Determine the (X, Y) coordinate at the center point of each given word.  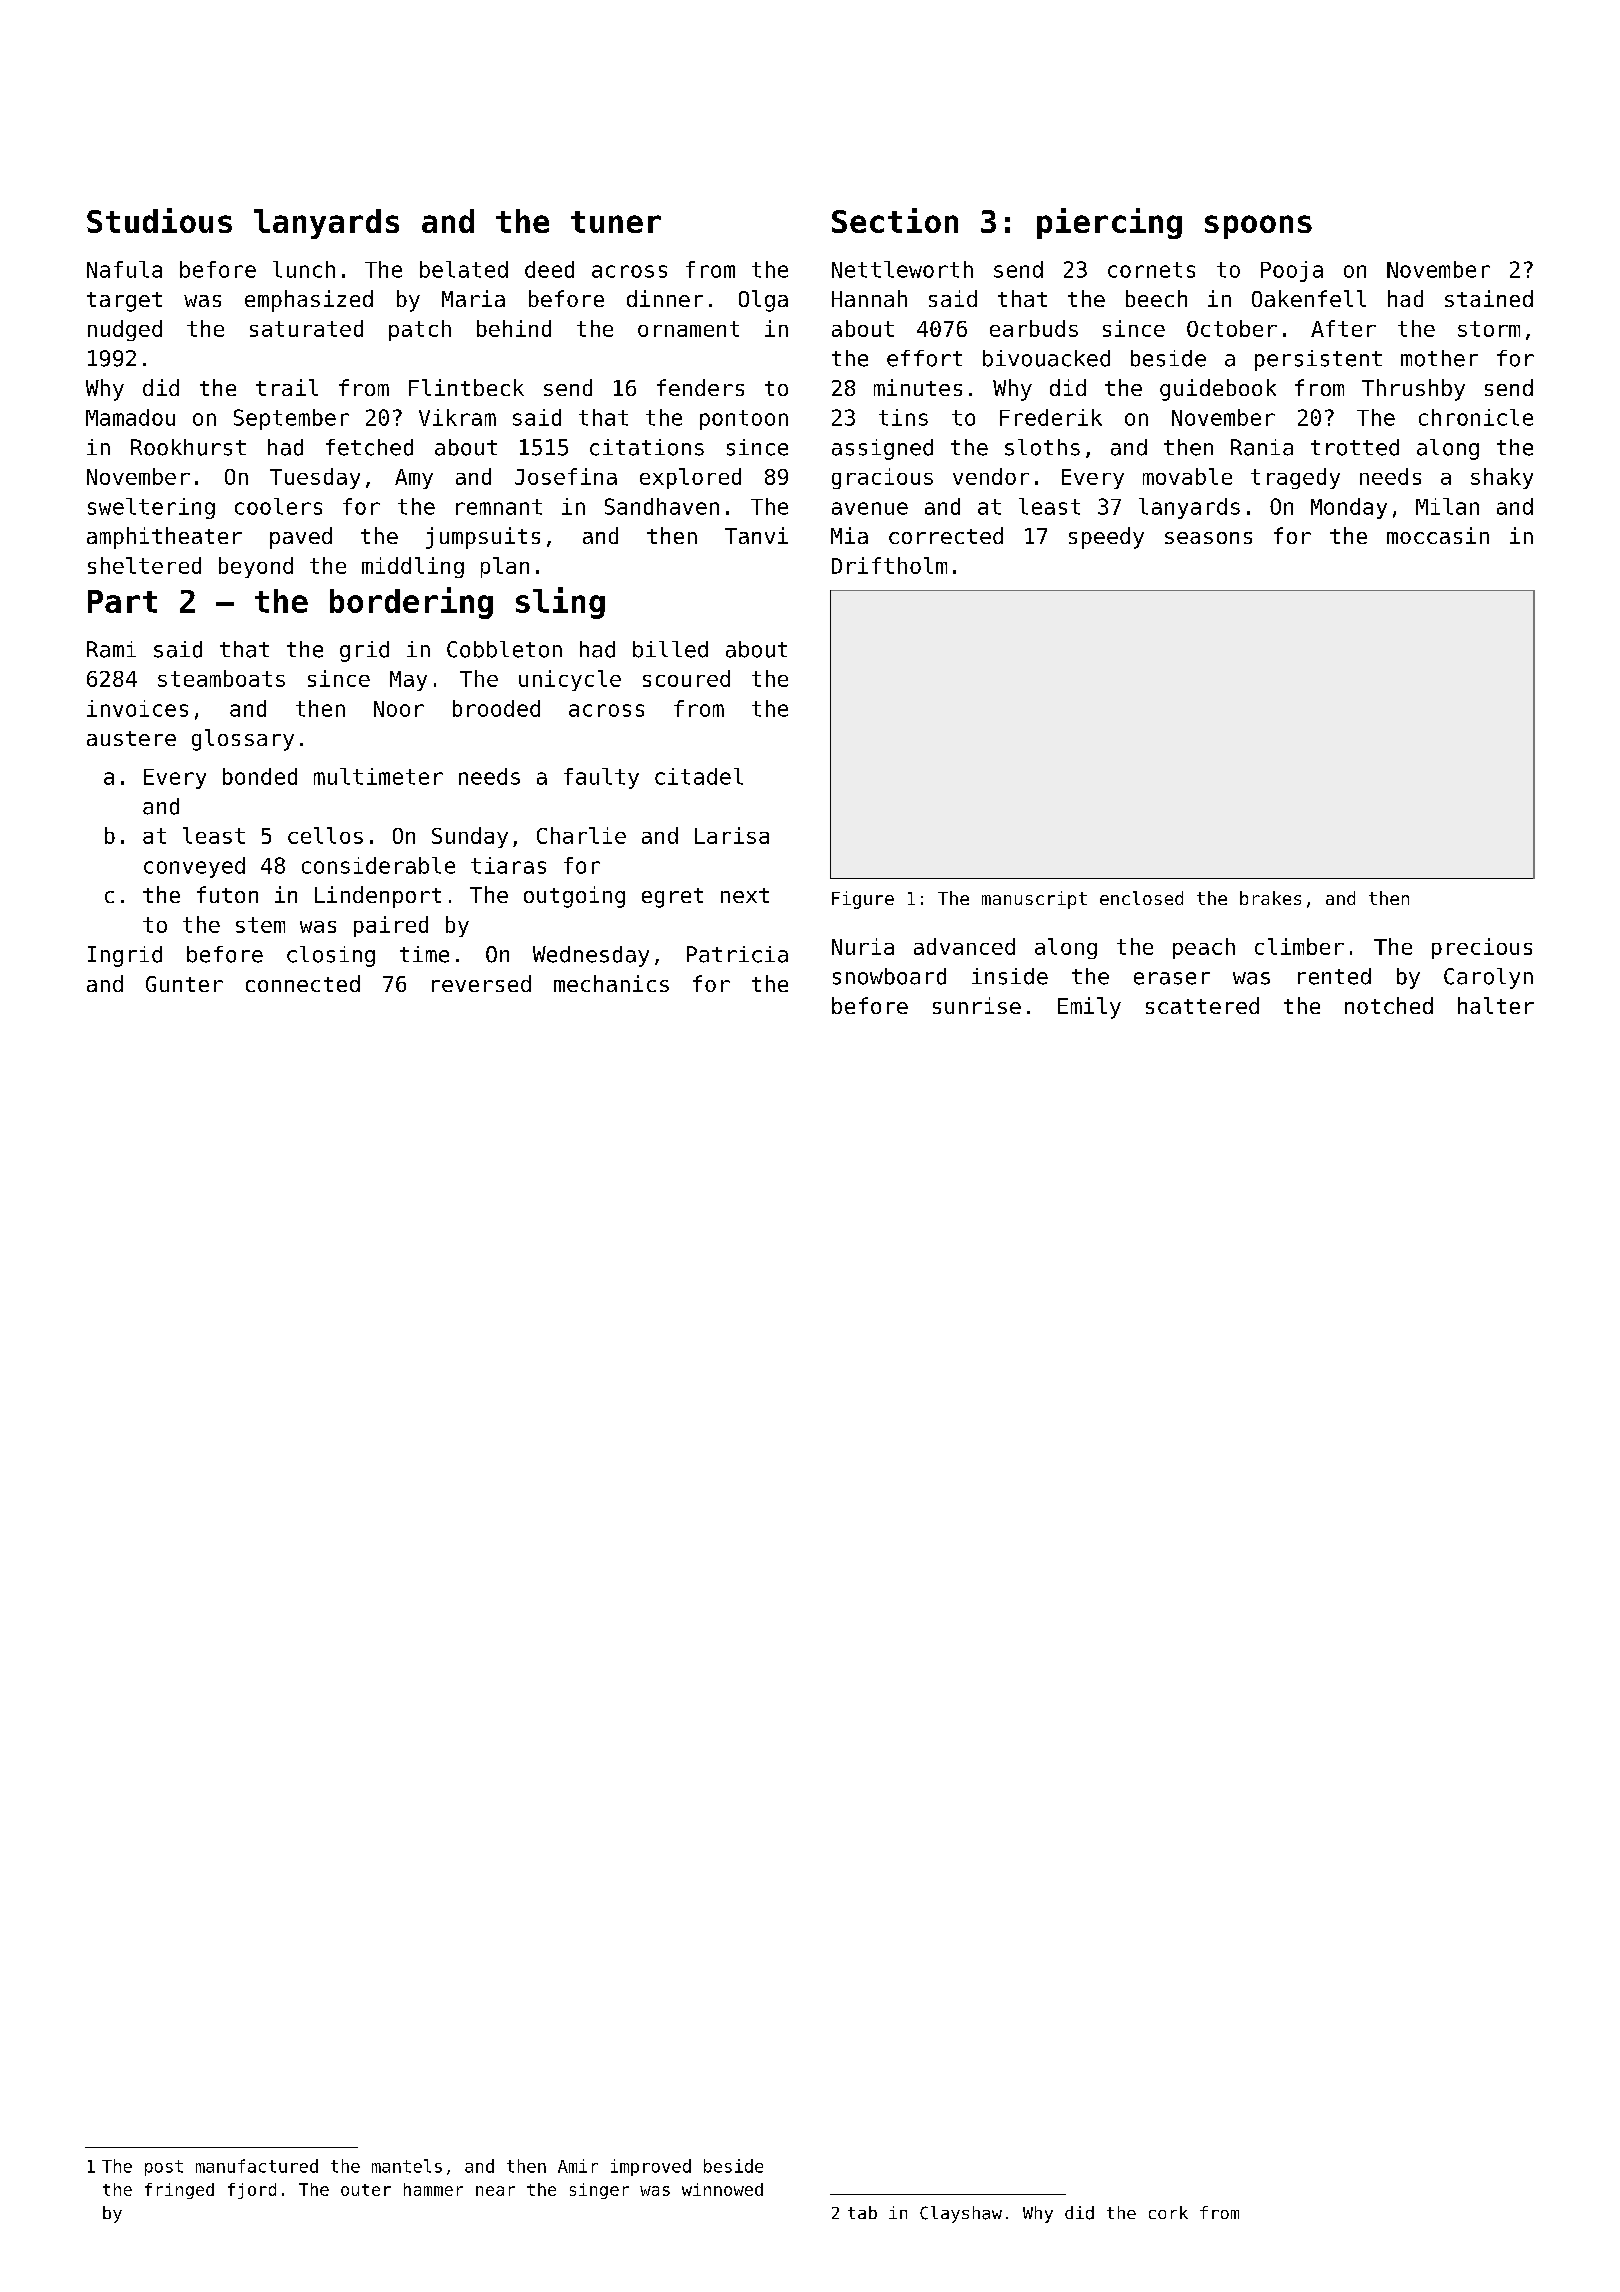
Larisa (732, 835)
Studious (159, 220)
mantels (407, 2166)
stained (1489, 298)
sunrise (977, 1005)
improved (651, 2167)
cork (1168, 2212)
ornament (688, 329)
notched (1389, 1005)
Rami (111, 649)
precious (1482, 948)
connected (303, 983)
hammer (433, 2189)
